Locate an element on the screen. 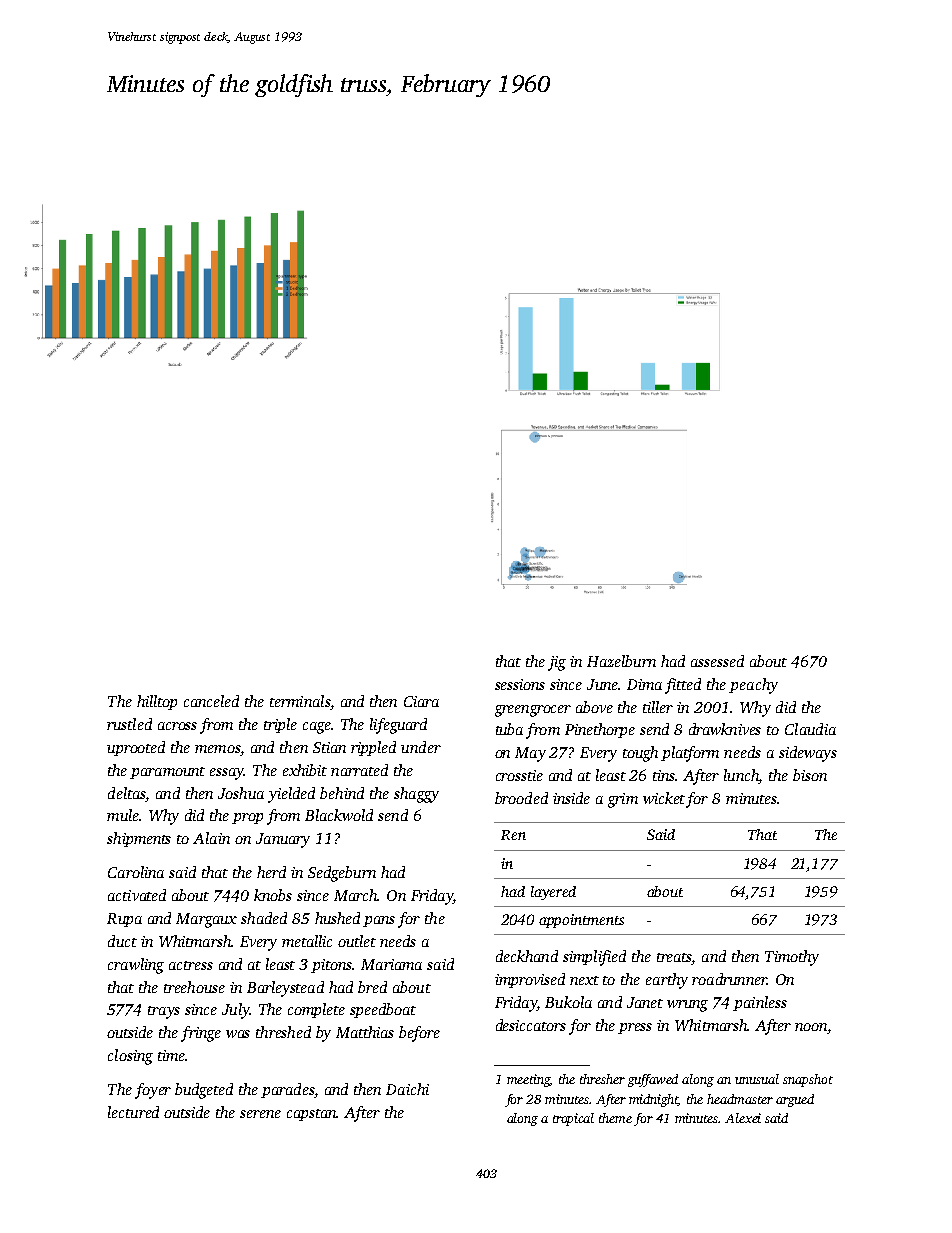  tuba is located at coordinates (509, 729).
